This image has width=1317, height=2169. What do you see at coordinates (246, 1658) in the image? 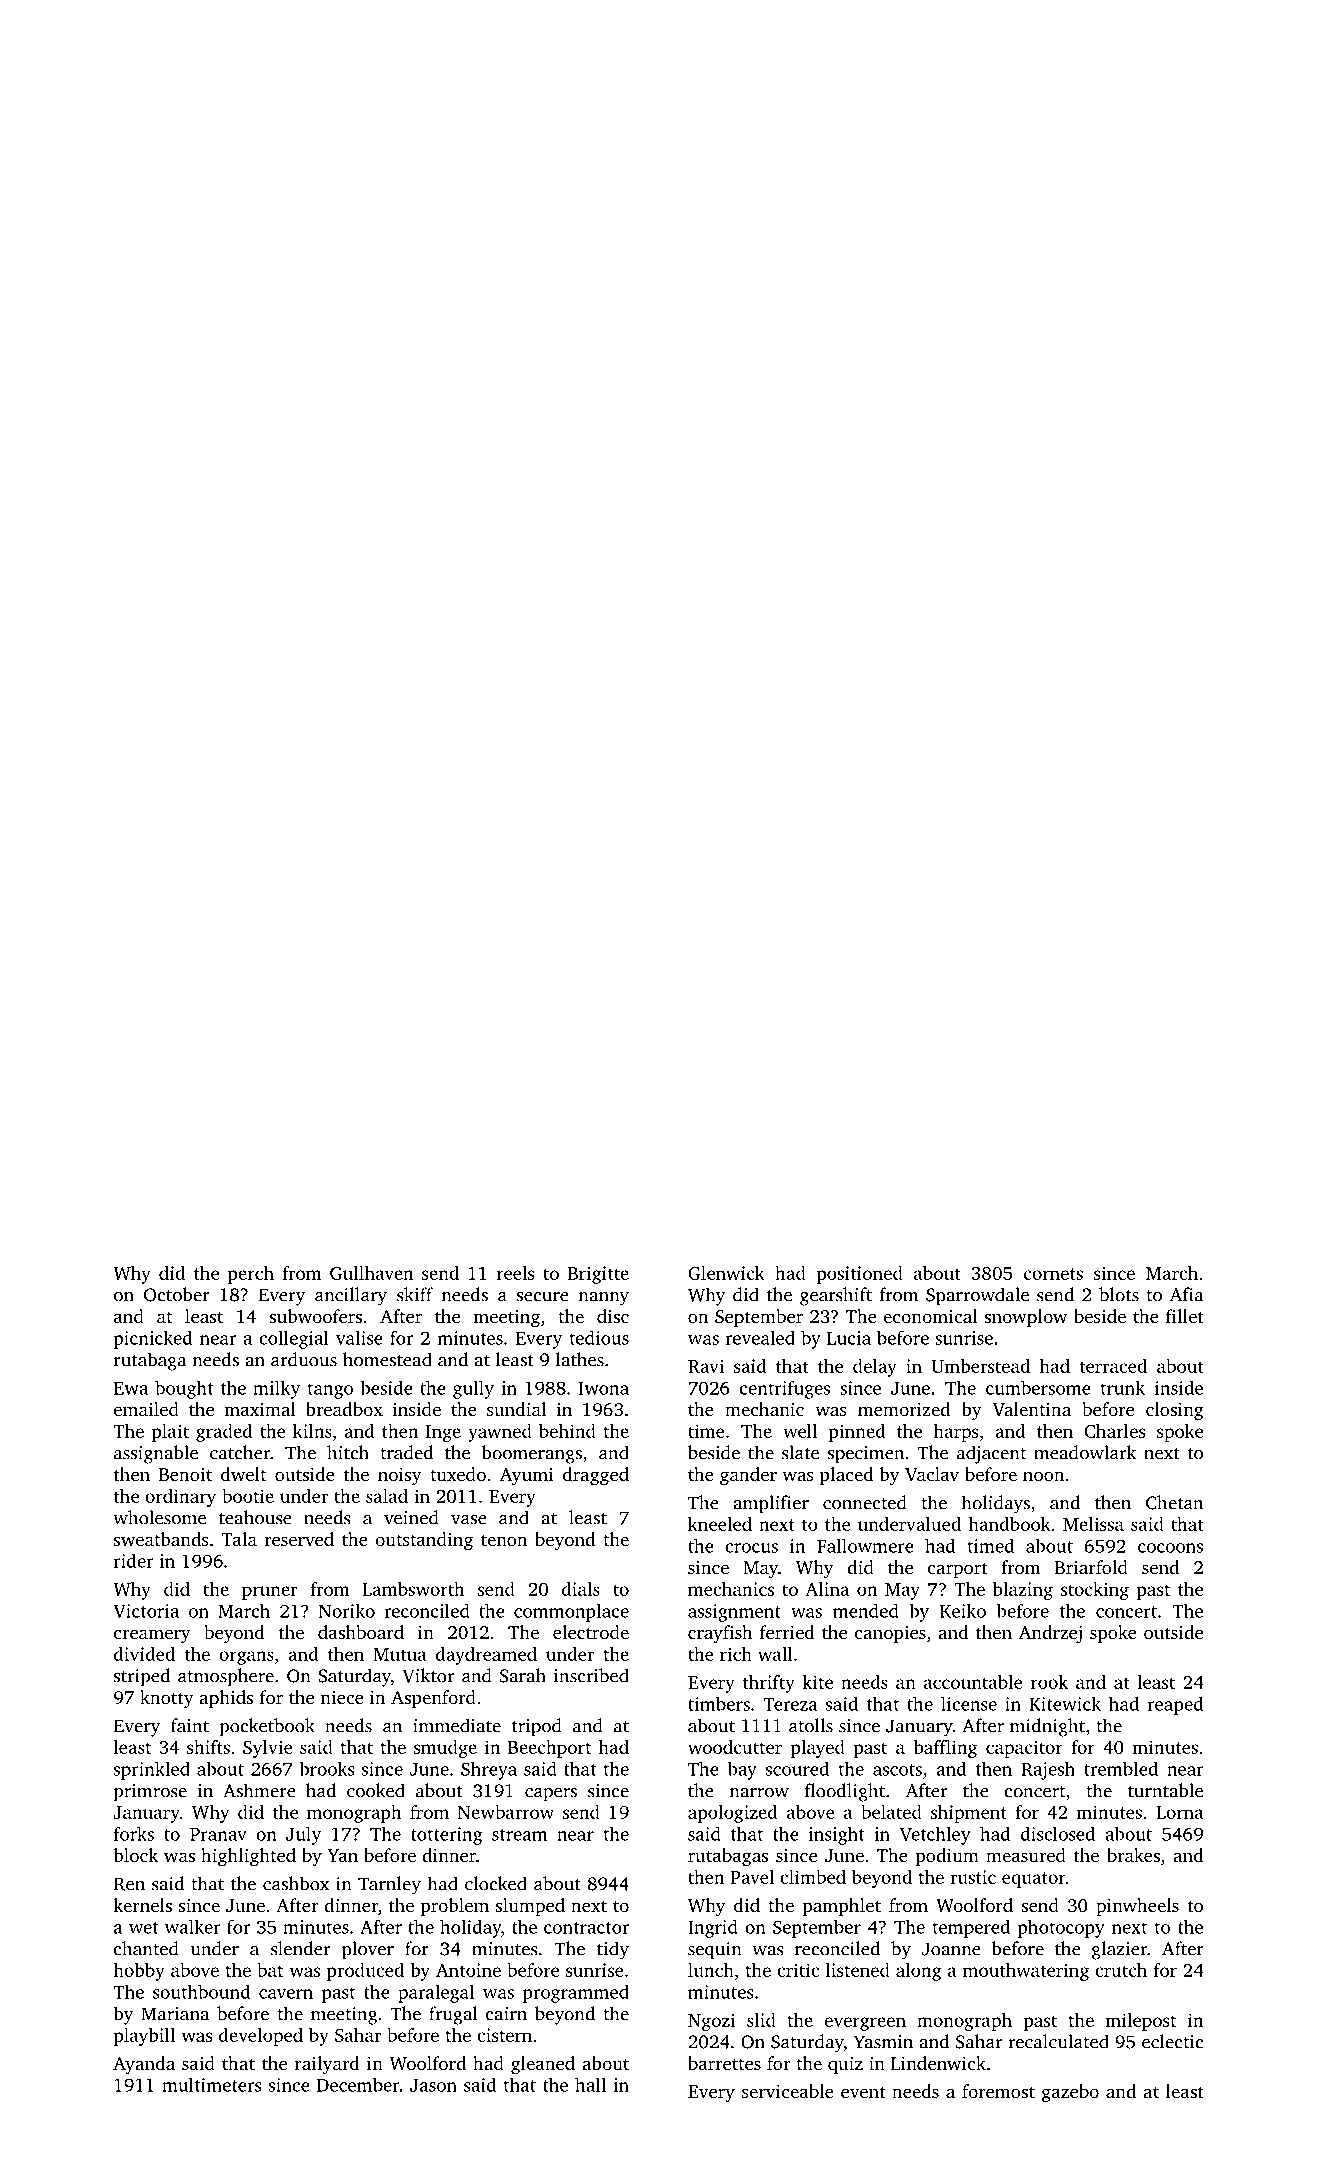
I see `organs` at bounding box center [246, 1658].
